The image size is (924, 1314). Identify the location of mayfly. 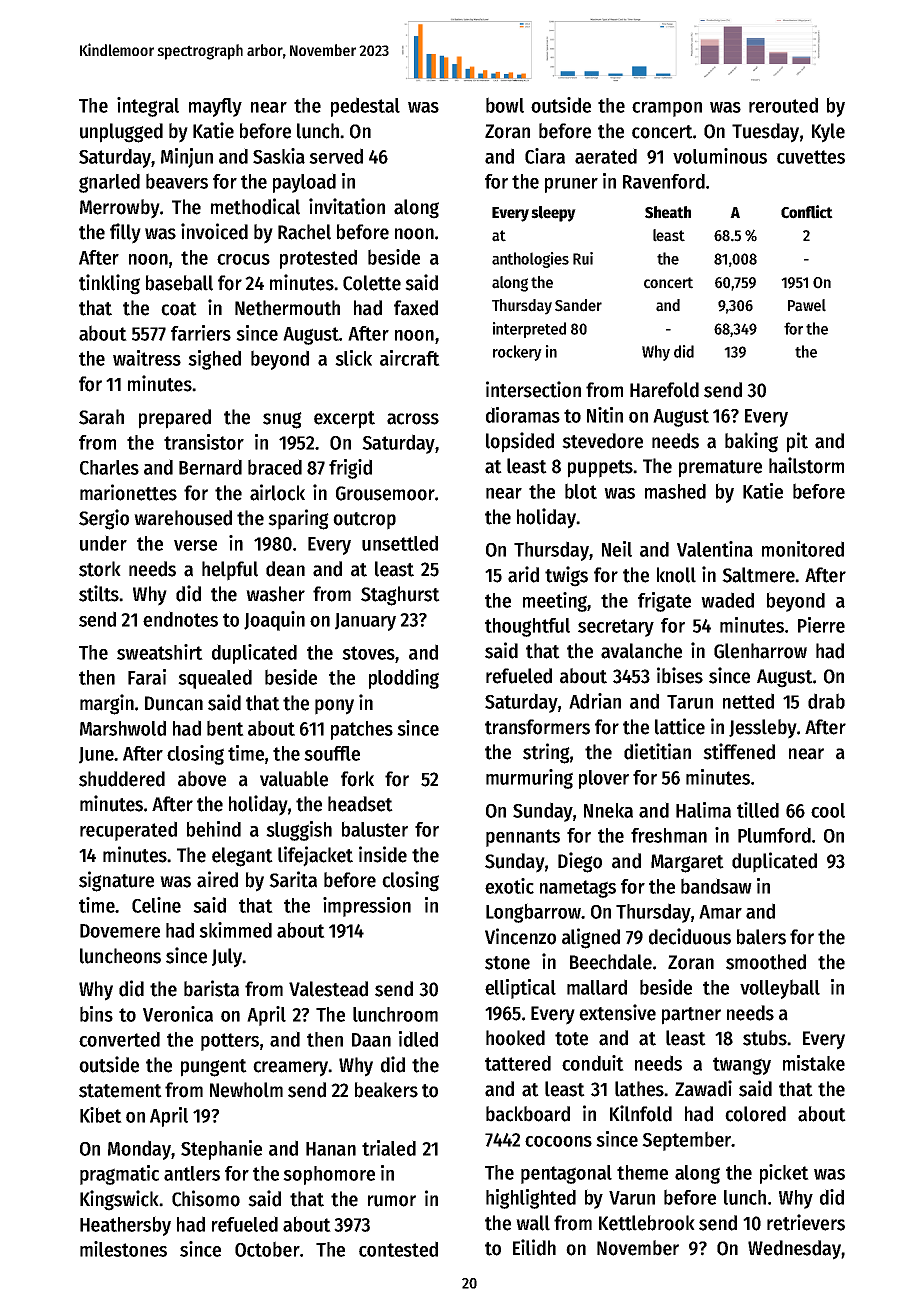
(215, 107).
